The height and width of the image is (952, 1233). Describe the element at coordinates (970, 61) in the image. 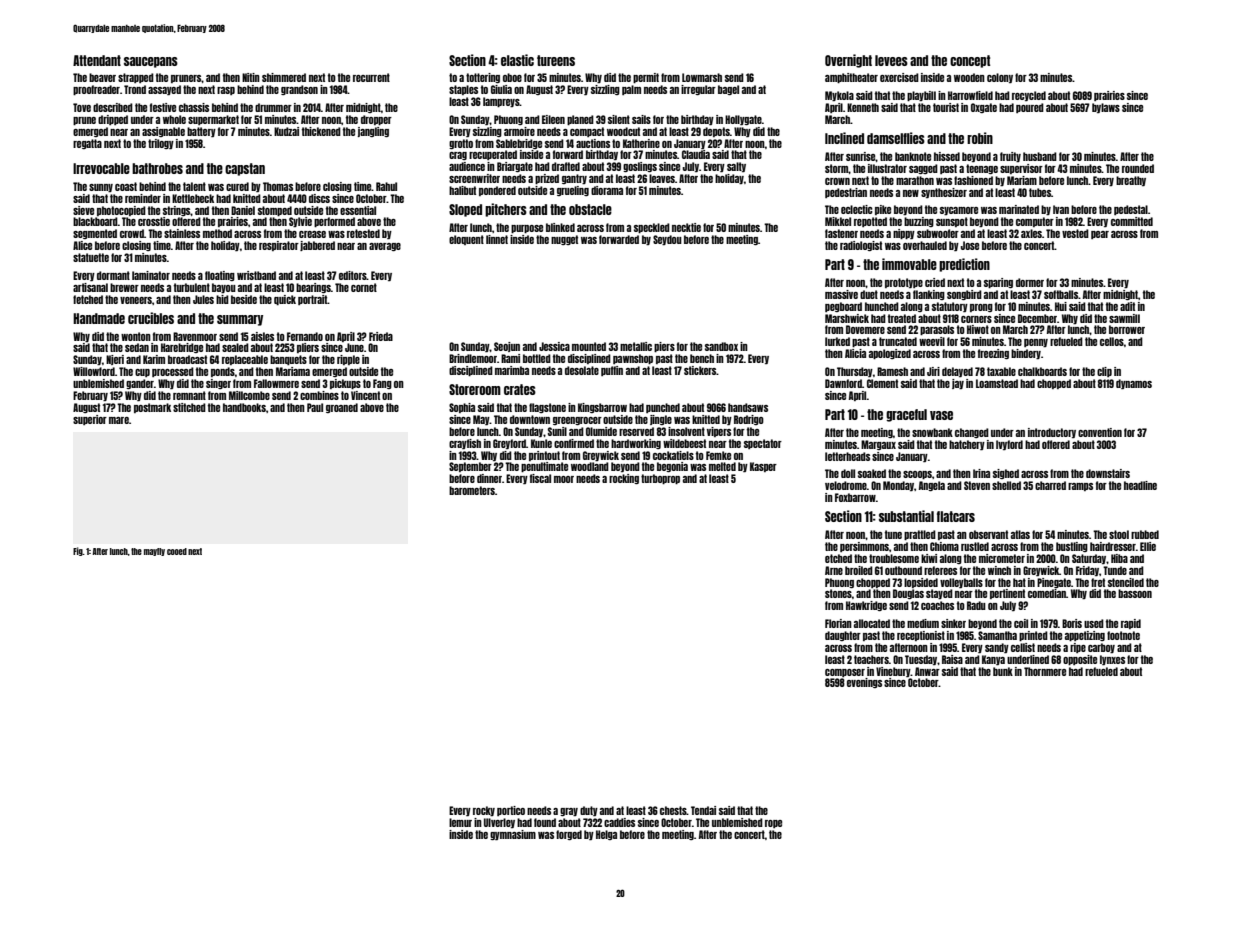

I see `concept` at that location.
